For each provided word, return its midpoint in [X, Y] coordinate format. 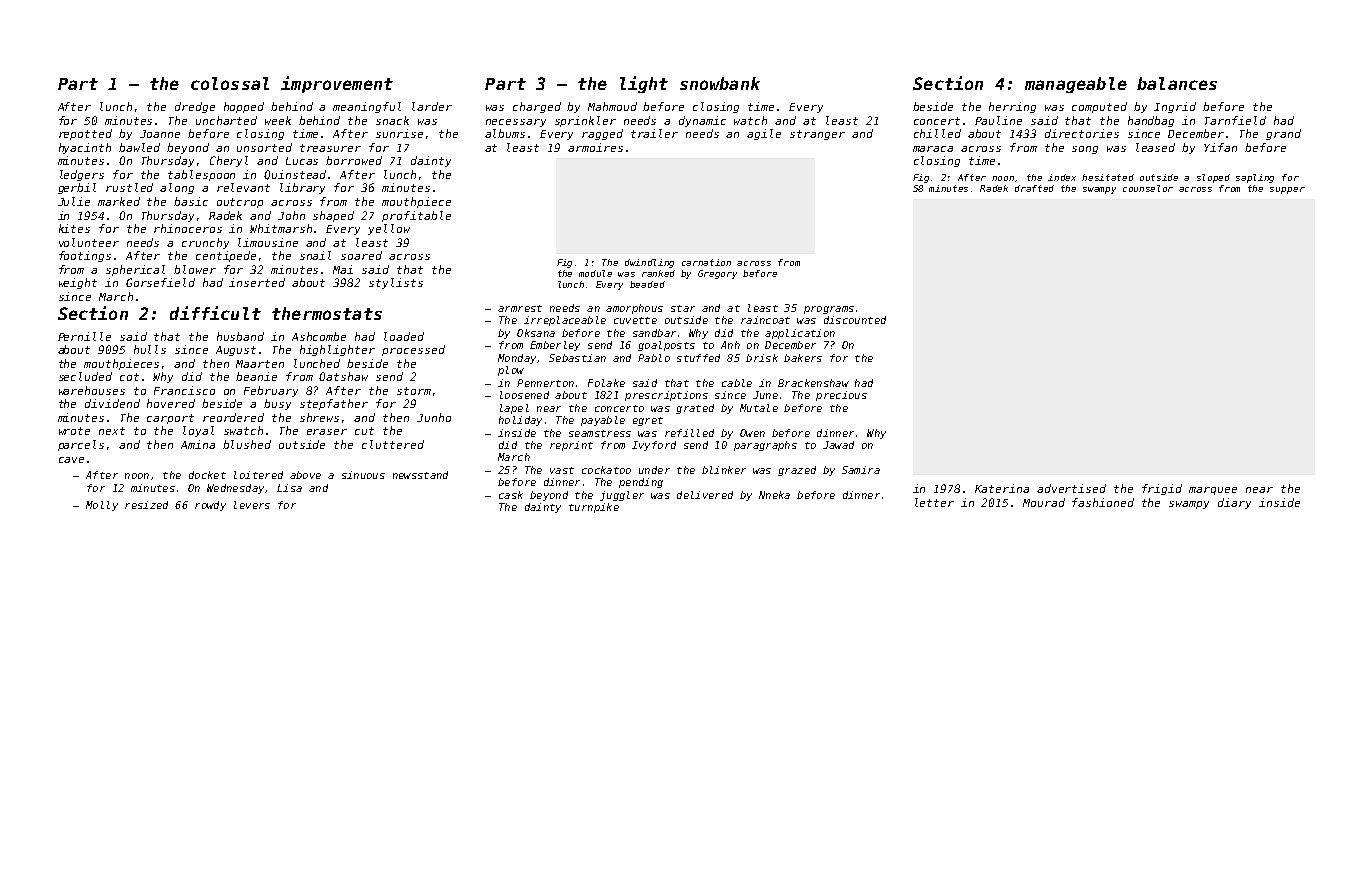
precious [841, 396]
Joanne [160, 134]
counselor [1148, 188]
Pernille [84, 336]
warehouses [92, 390]
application [800, 334]
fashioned [1103, 502]
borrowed [354, 160]
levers [252, 505]
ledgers [82, 175]
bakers [803, 358]
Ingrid [1175, 107]
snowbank [720, 83]
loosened [524, 395]
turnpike [594, 508]
